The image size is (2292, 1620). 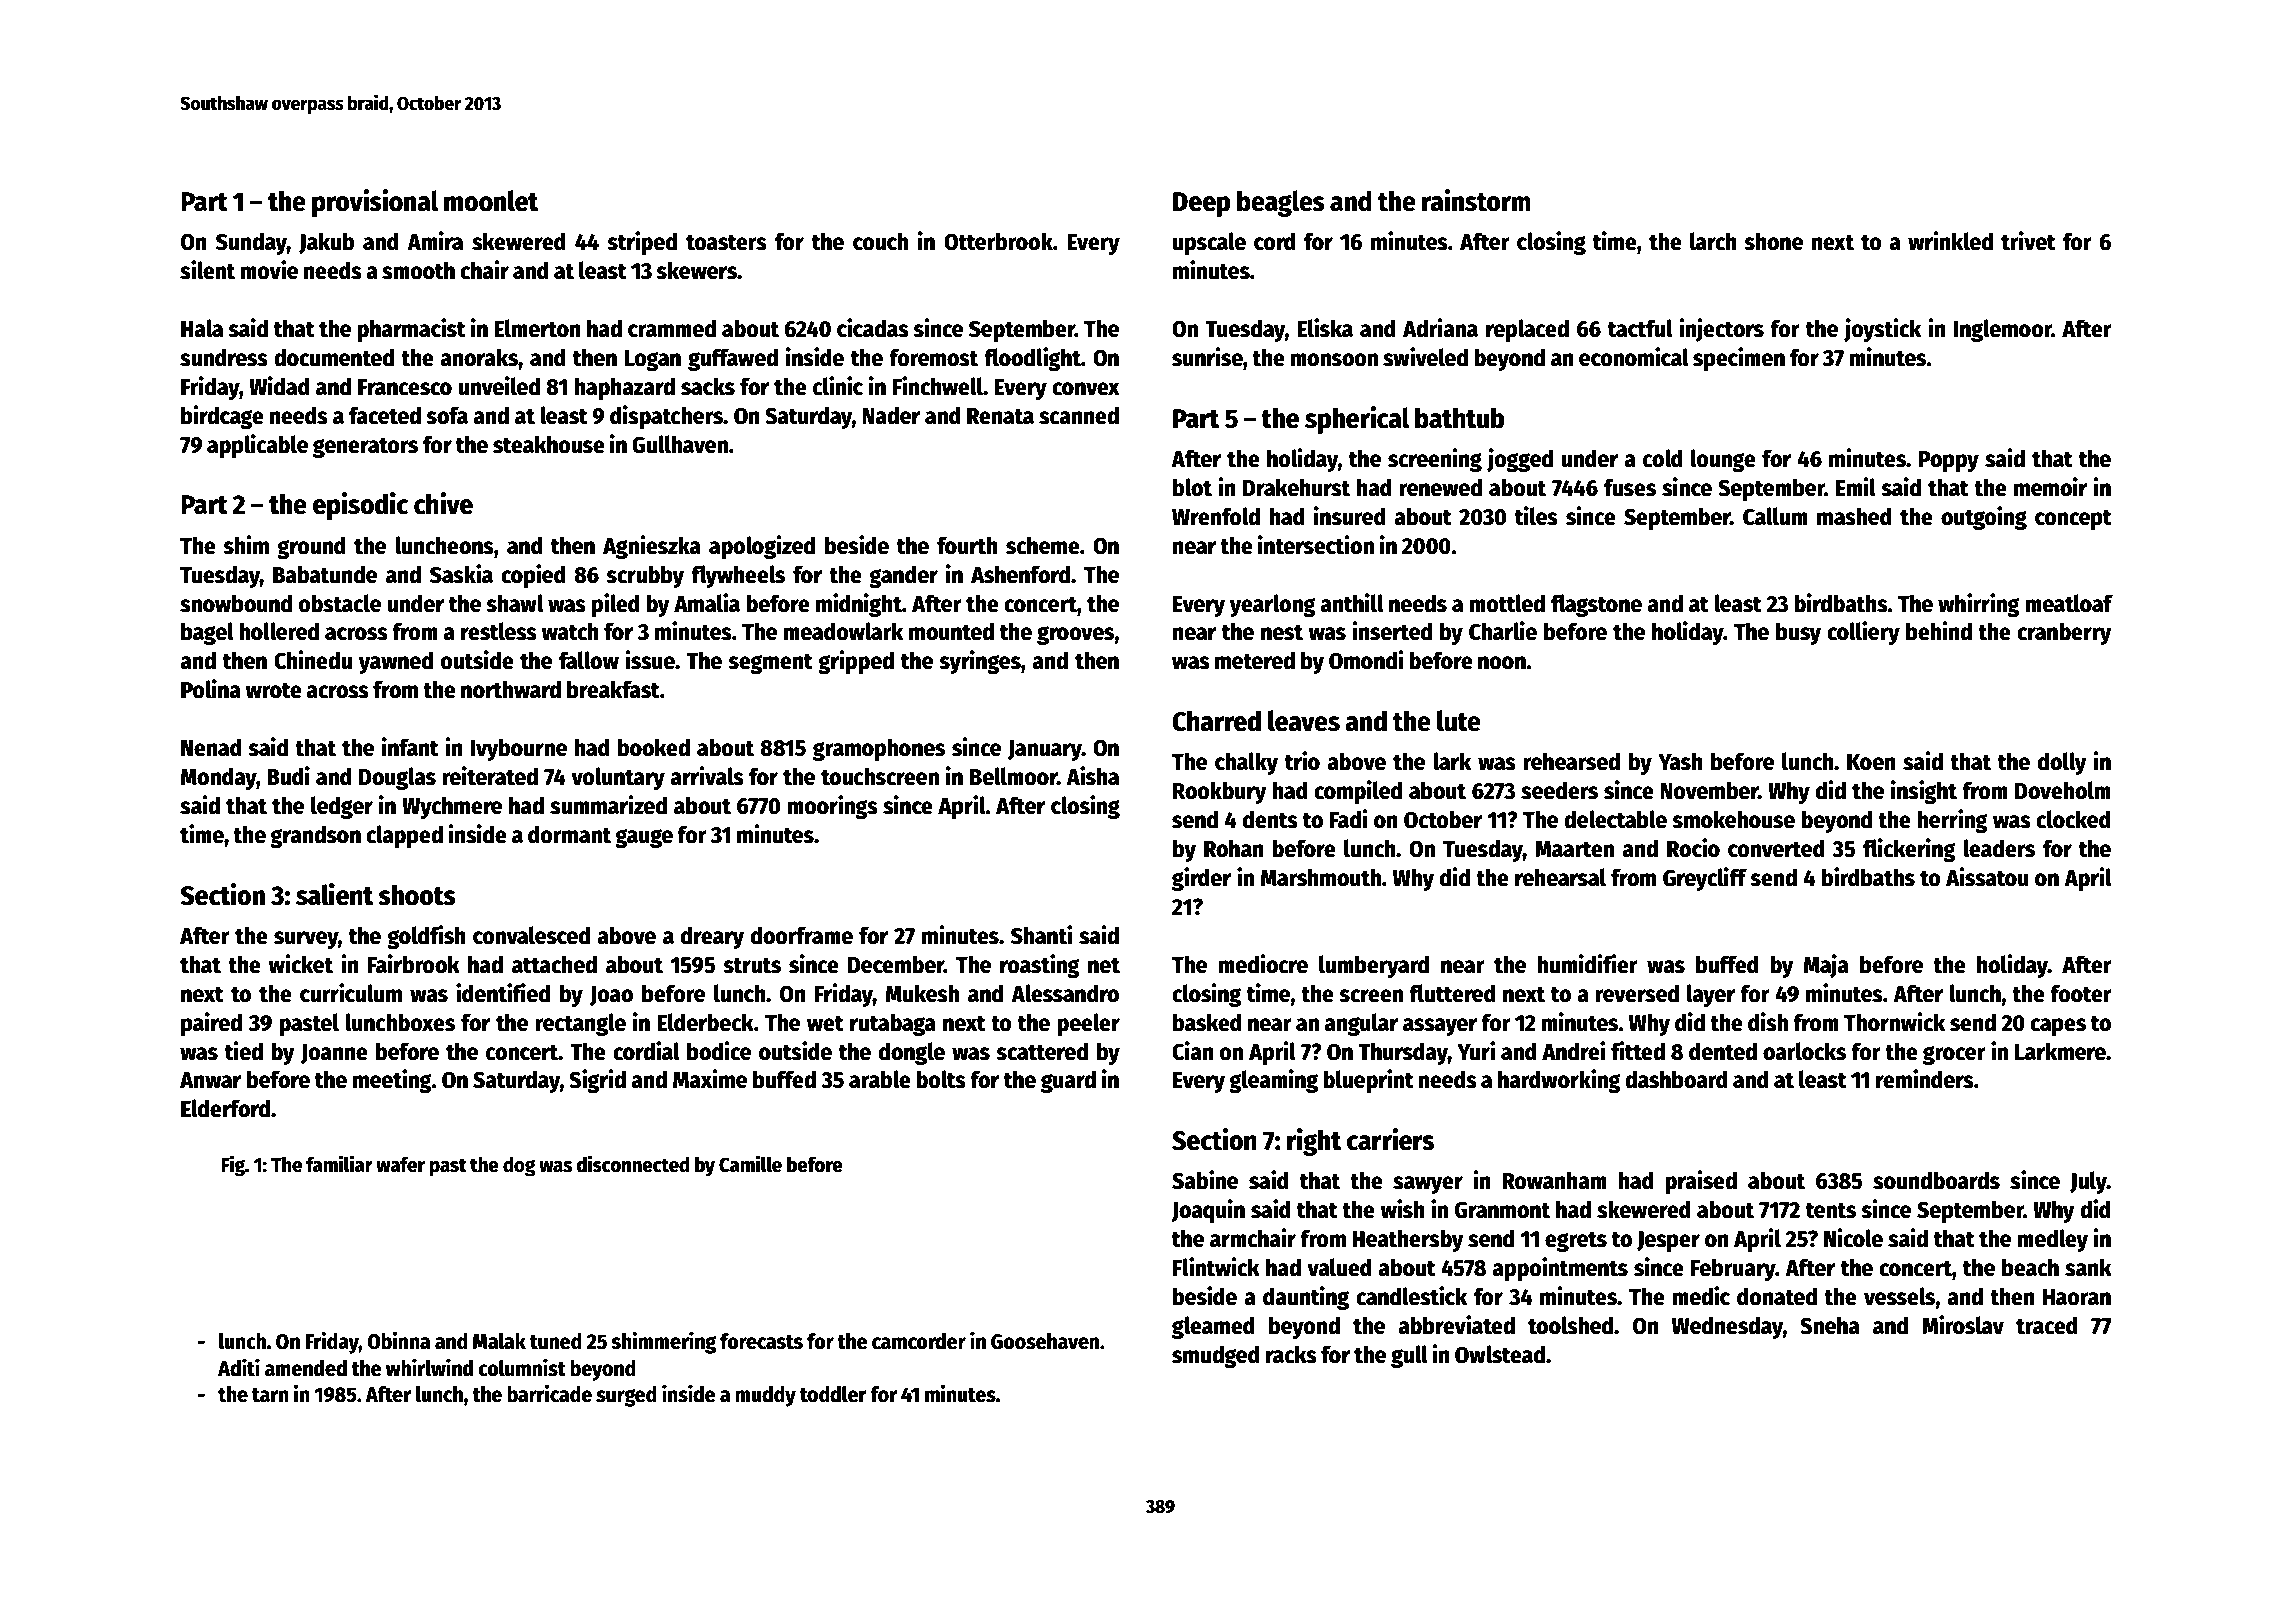 I want to click on Aissatou, so click(x=1987, y=877).
